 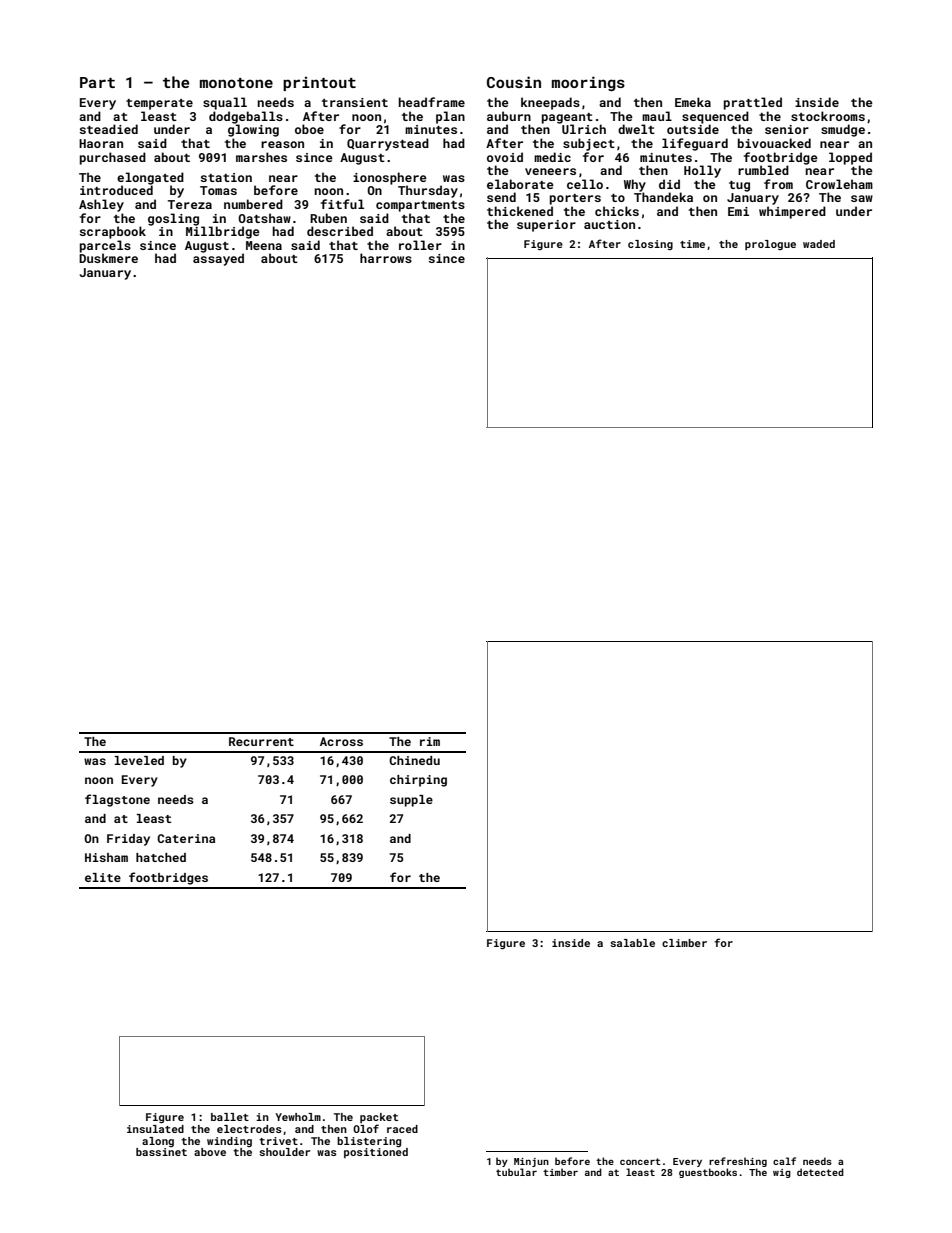 What do you see at coordinates (430, 741) in the screenshot?
I see `rim` at bounding box center [430, 741].
